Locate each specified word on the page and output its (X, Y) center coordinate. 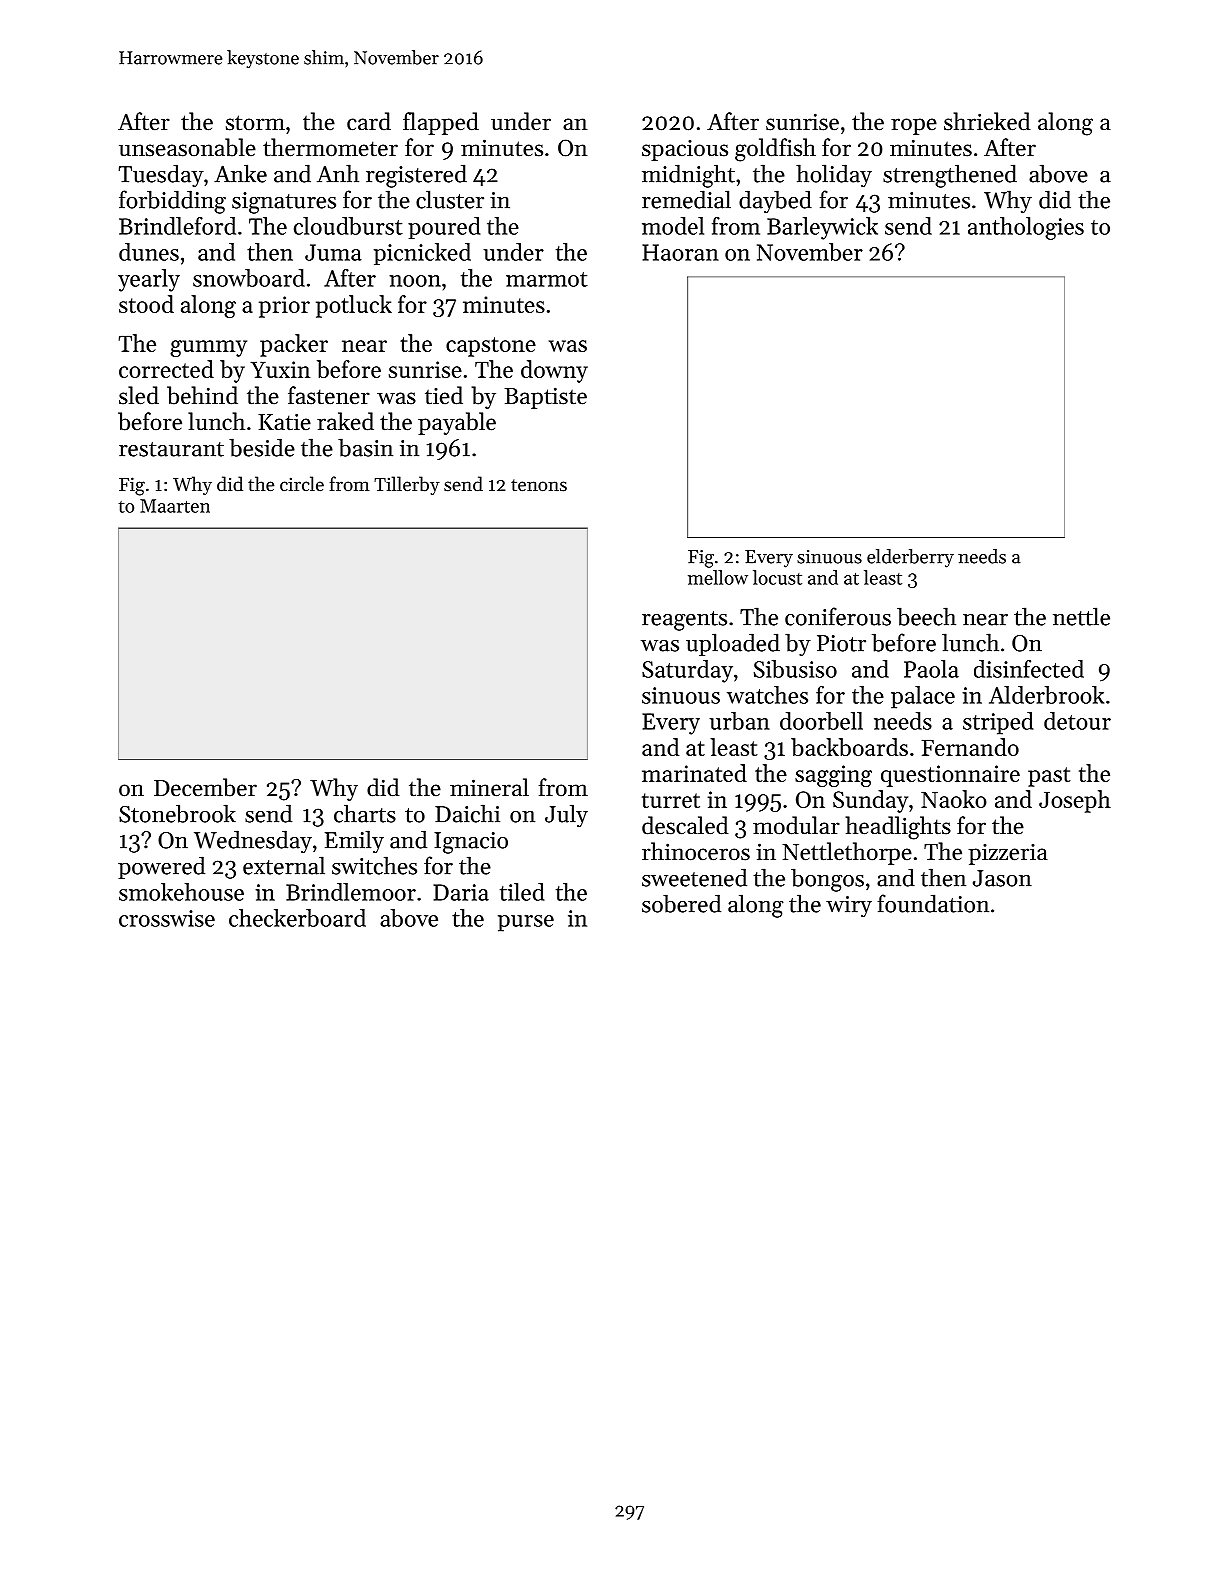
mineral (489, 787)
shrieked (987, 121)
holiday (834, 175)
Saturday (687, 671)
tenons (539, 485)
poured (444, 228)
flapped (441, 123)
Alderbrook (1046, 695)
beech (926, 616)
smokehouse (181, 892)
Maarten (175, 506)
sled (139, 395)
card (369, 121)
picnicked (422, 254)
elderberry (910, 558)
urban (739, 721)
